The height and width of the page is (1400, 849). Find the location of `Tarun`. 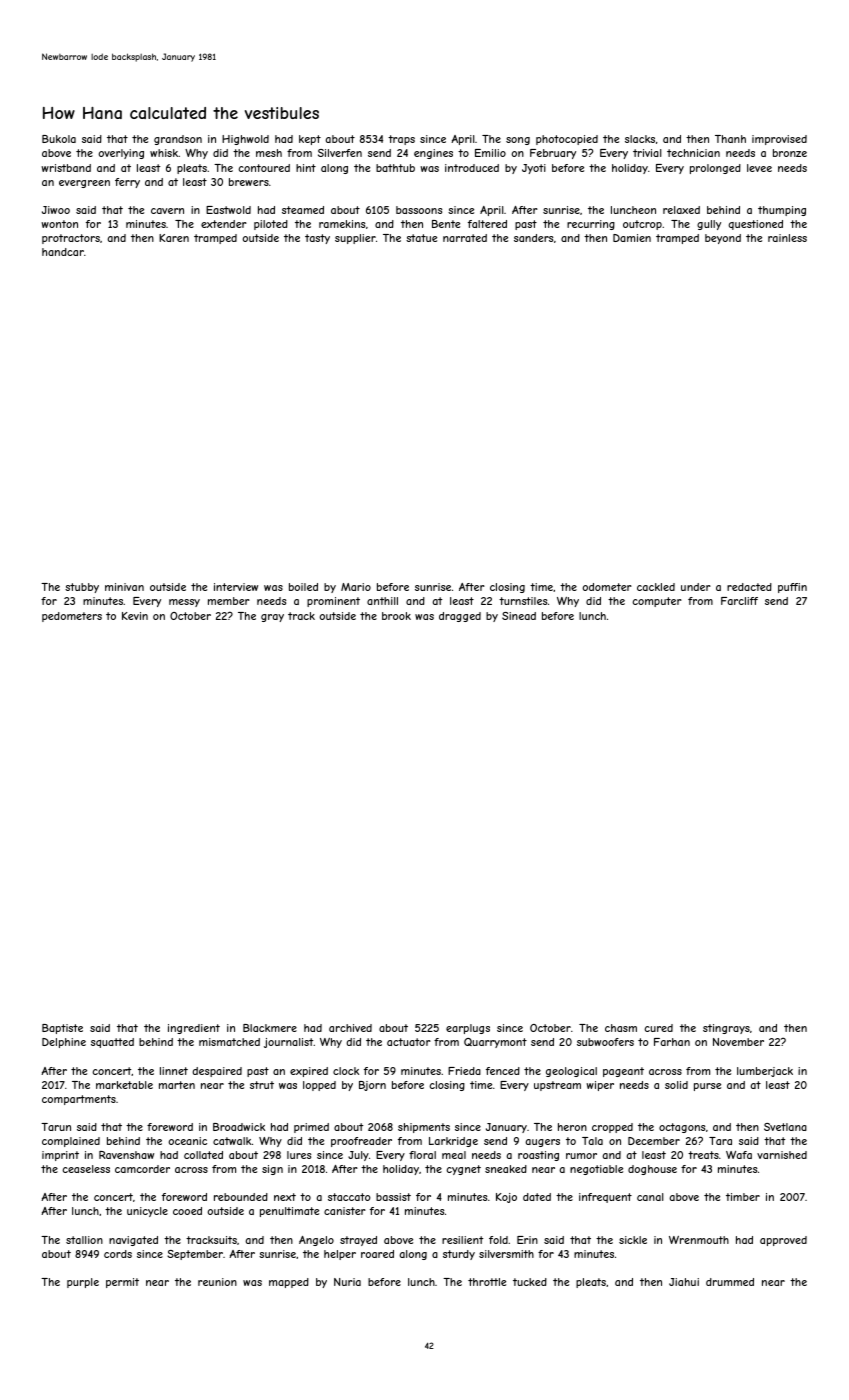

Tarun is located at coordinates (56, 1127).
